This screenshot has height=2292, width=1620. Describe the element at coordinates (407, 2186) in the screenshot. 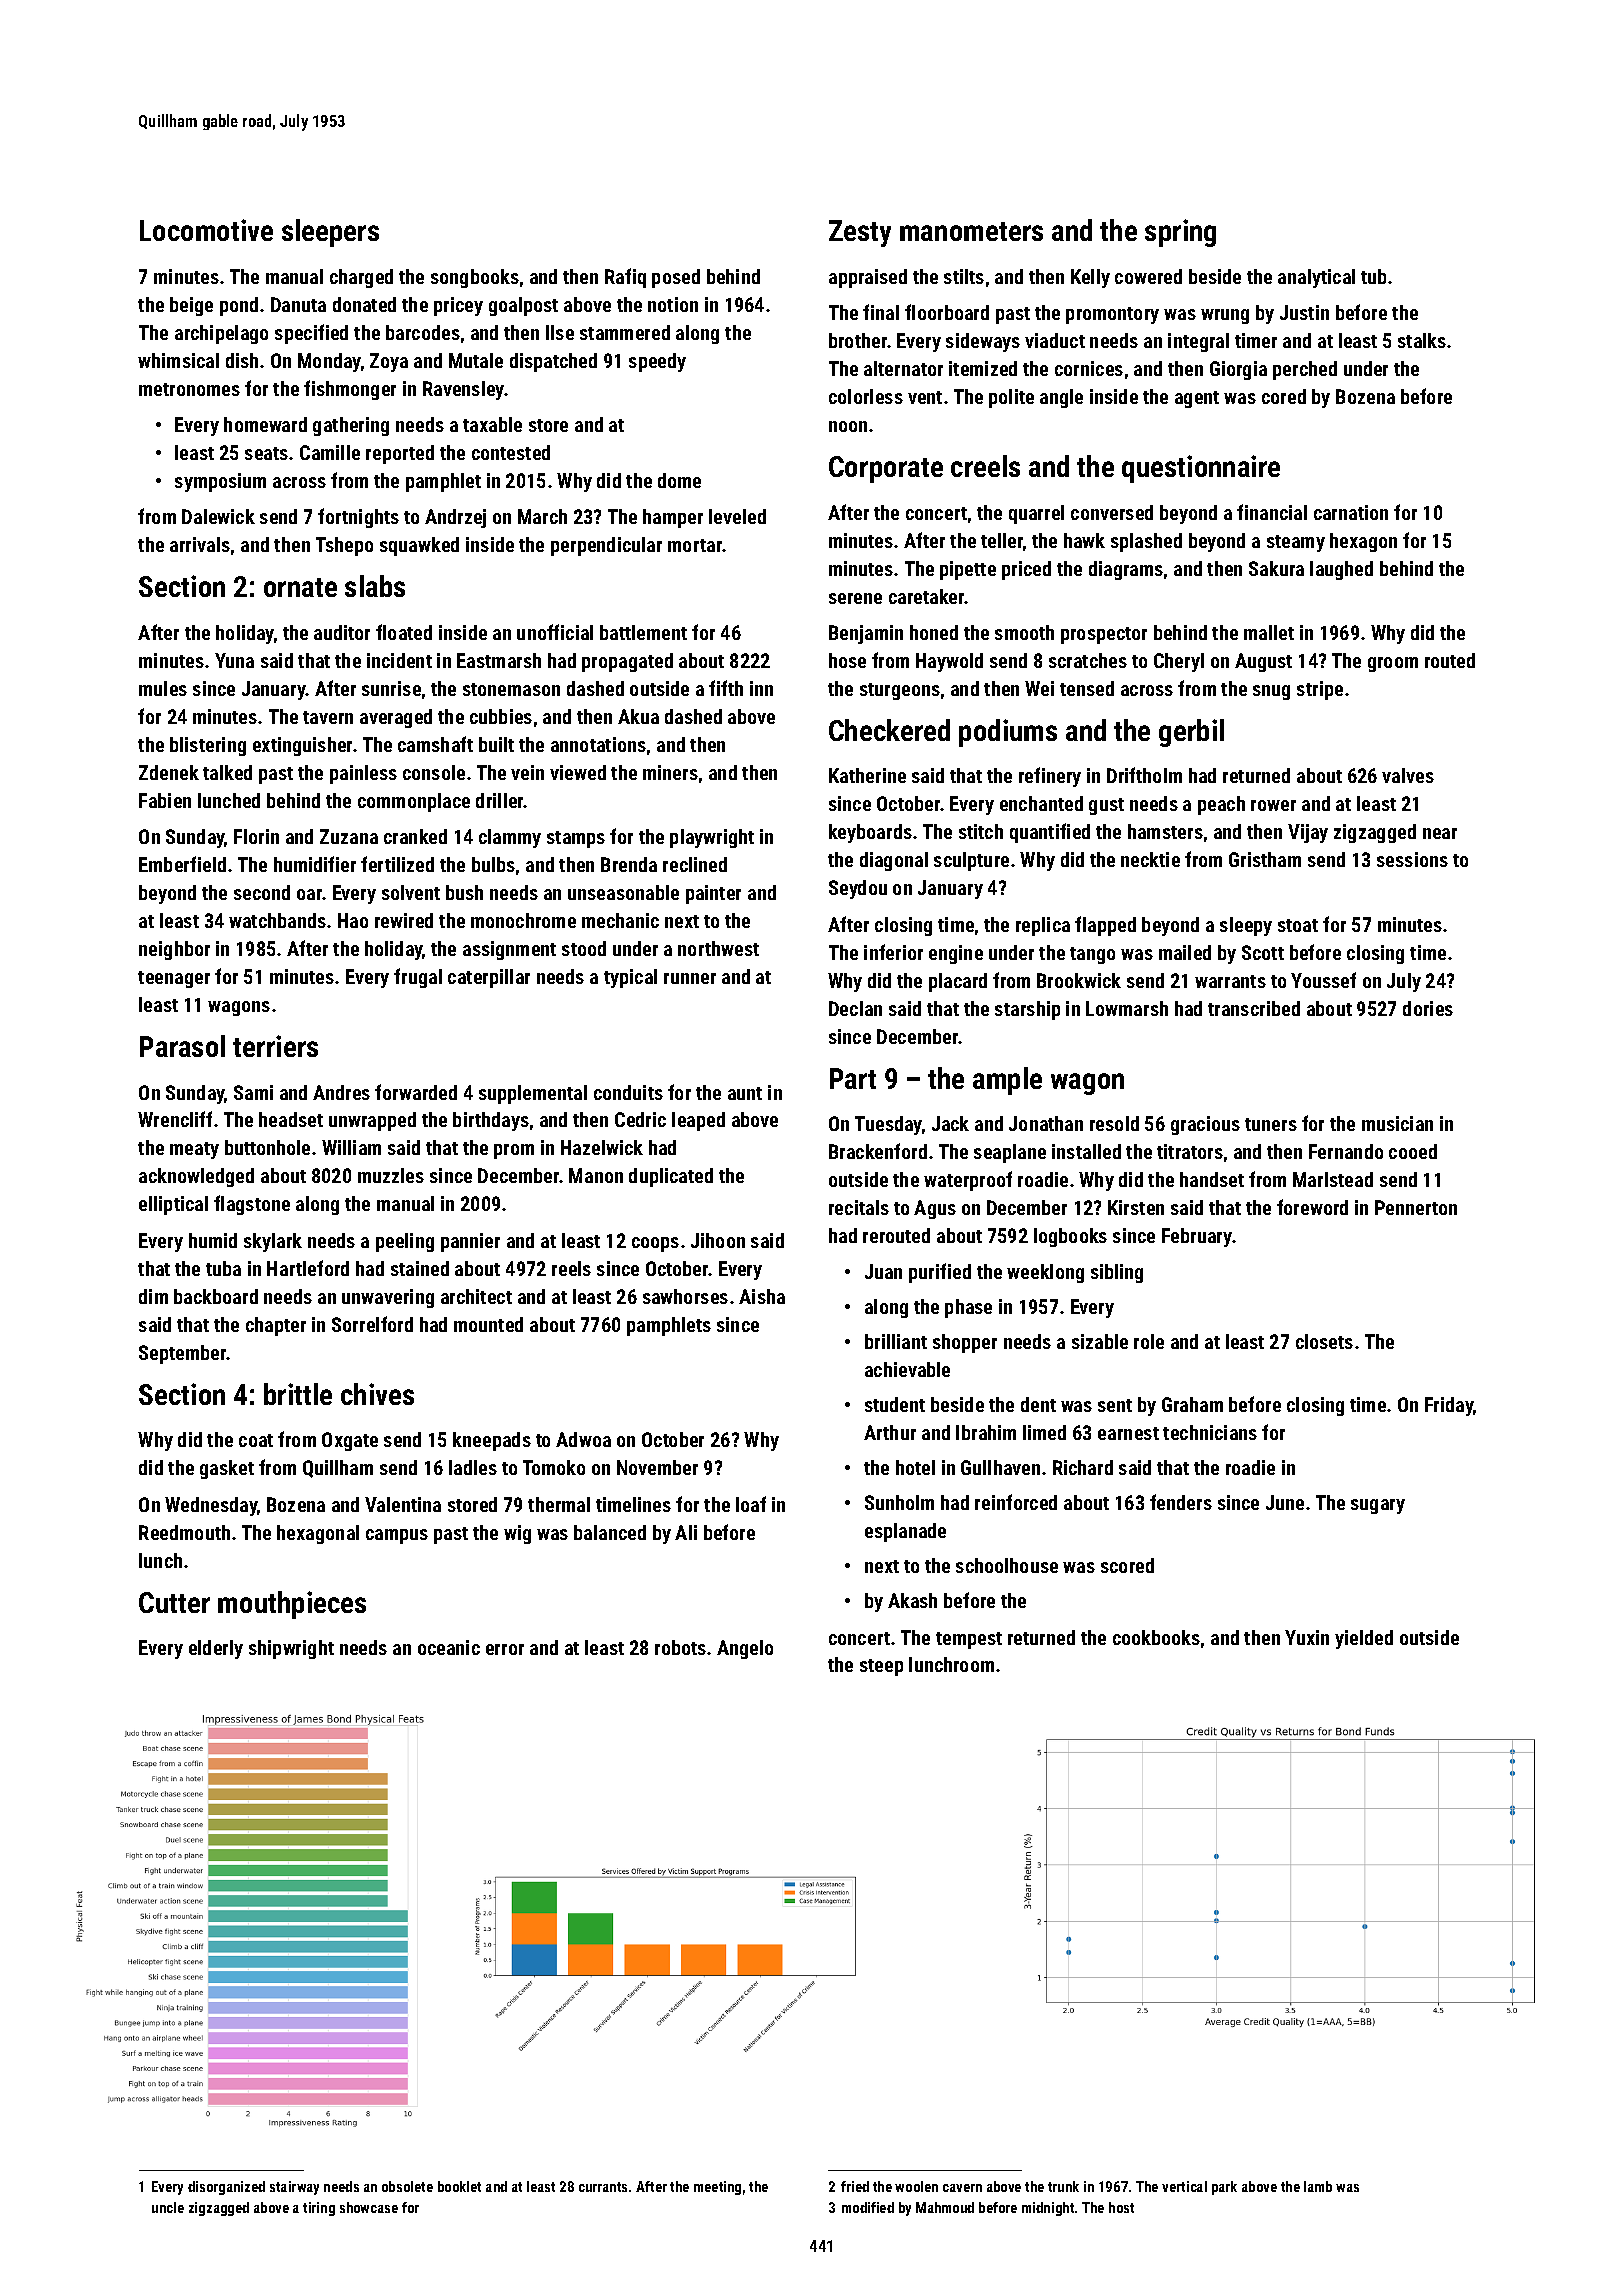

I see `obsolete` at that location.
